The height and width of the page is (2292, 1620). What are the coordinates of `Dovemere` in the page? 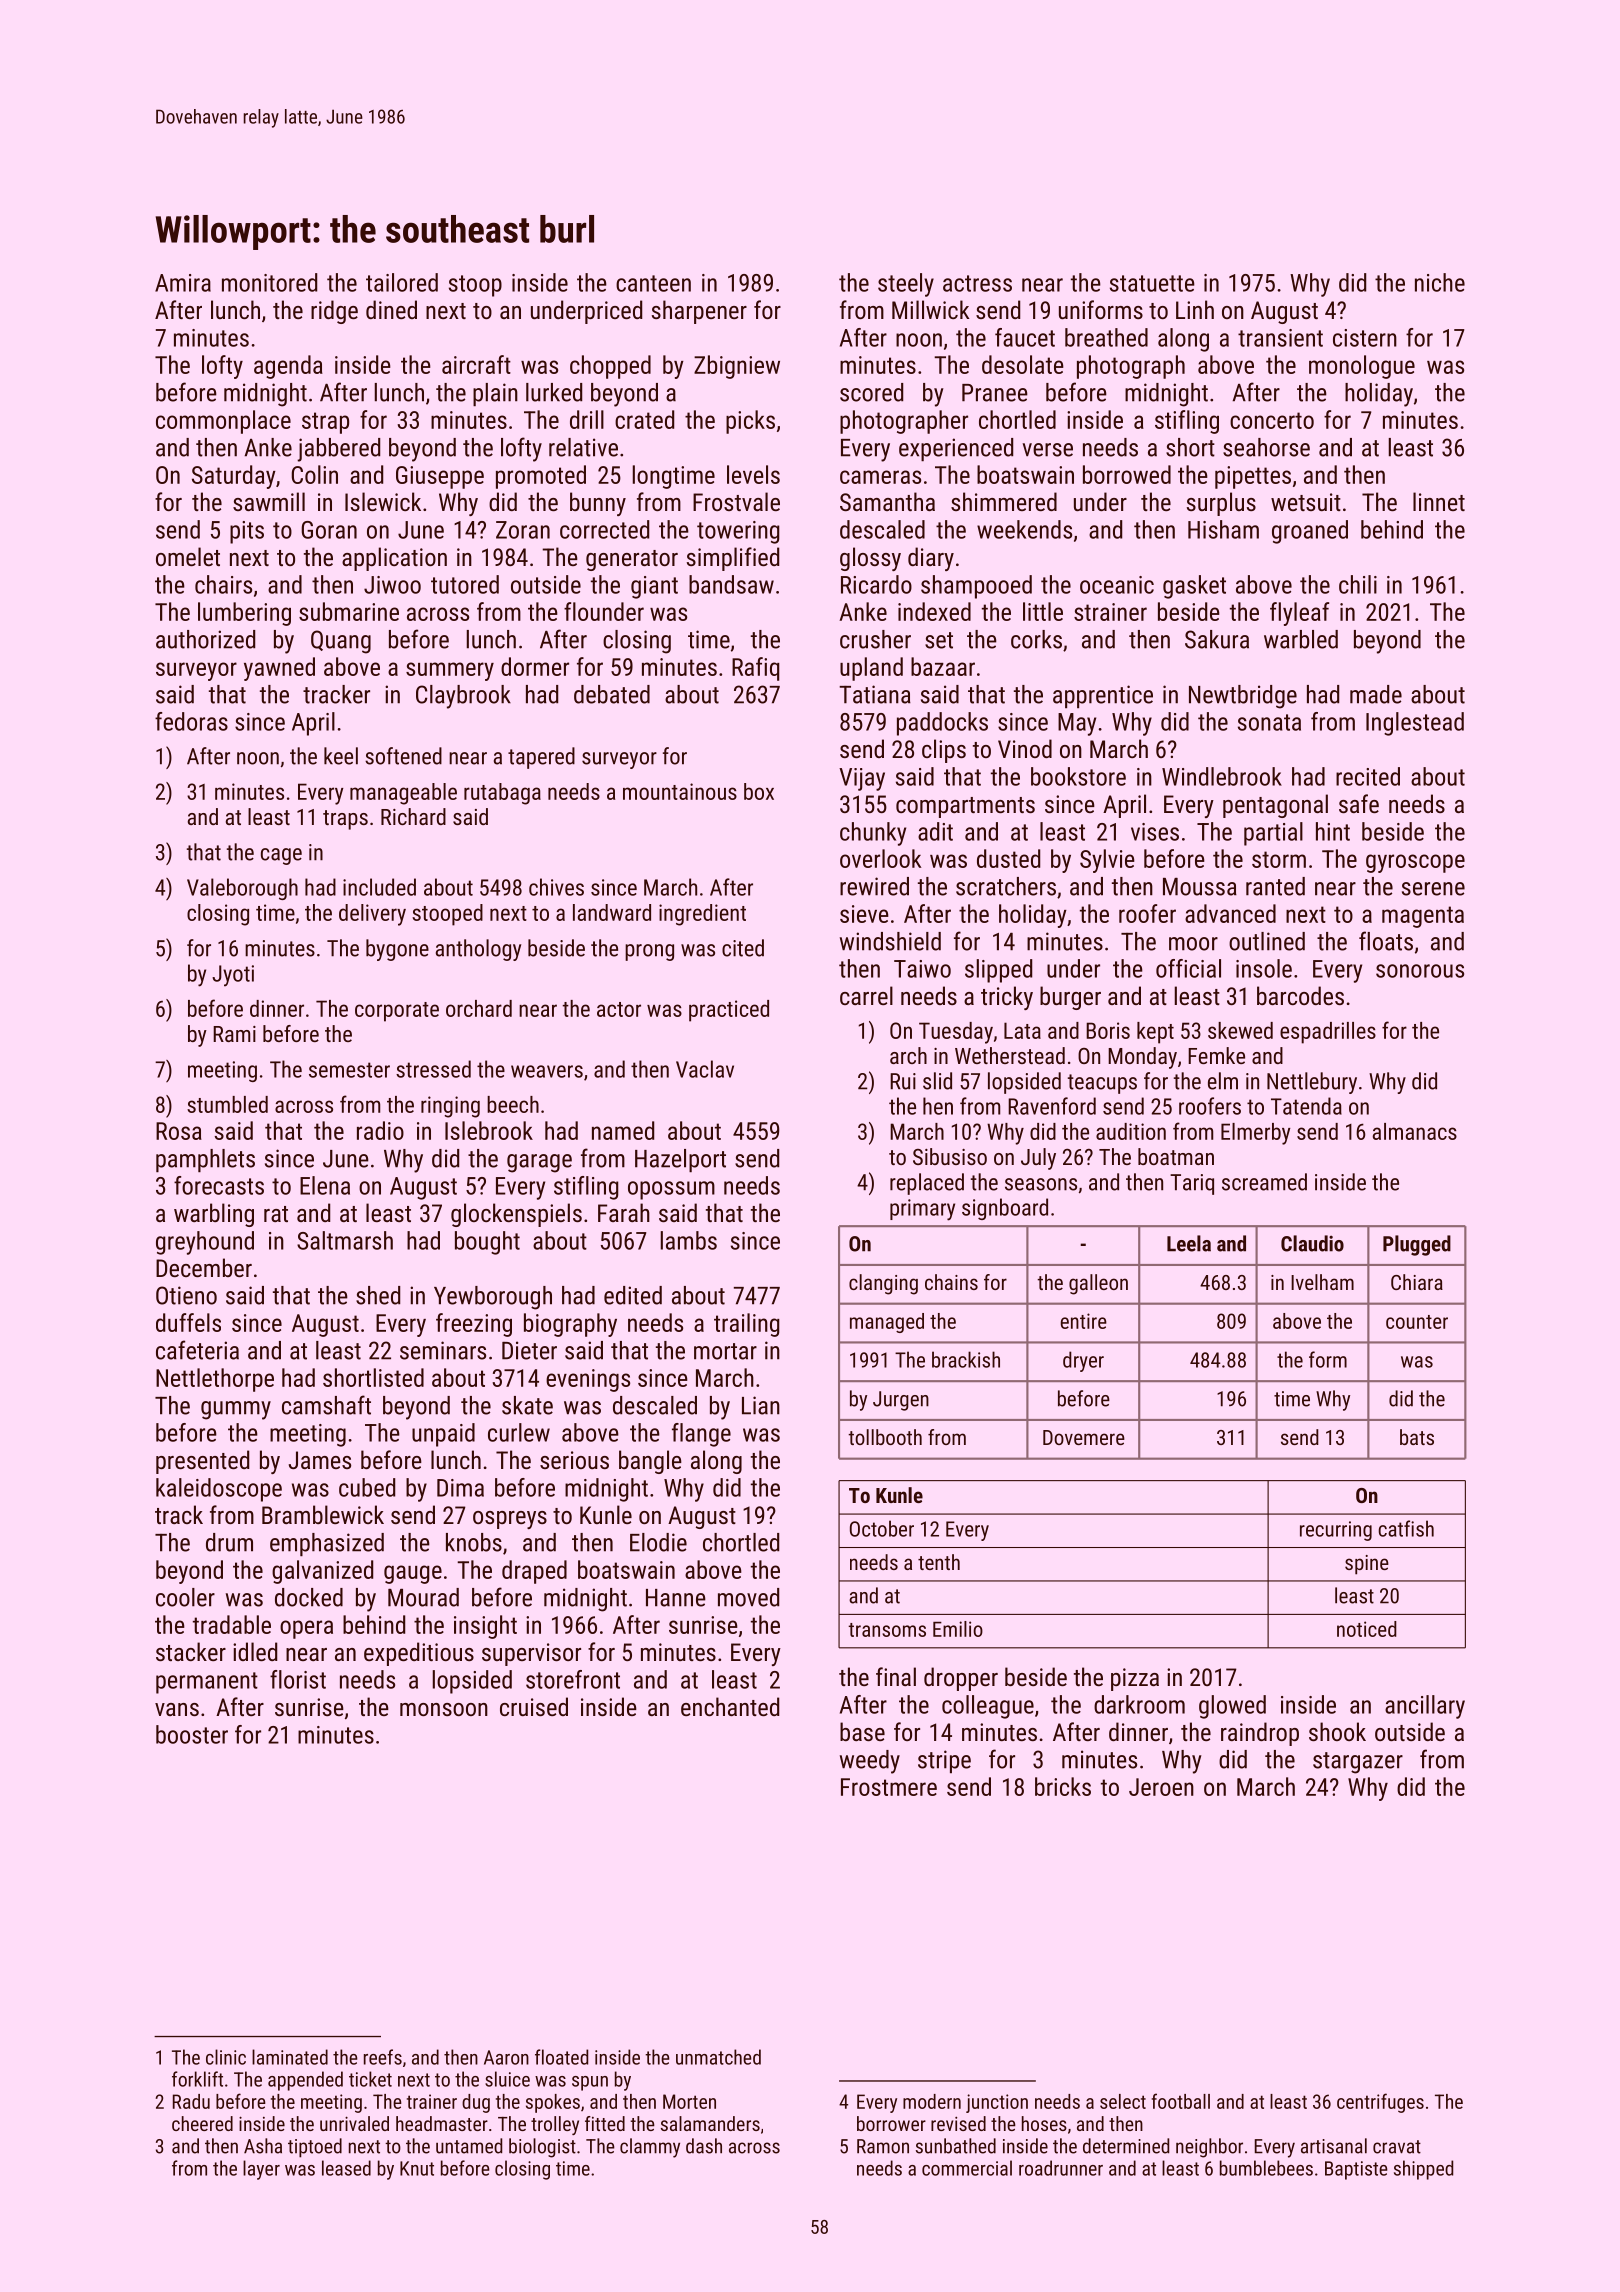 It's located at (1084, 1437).
